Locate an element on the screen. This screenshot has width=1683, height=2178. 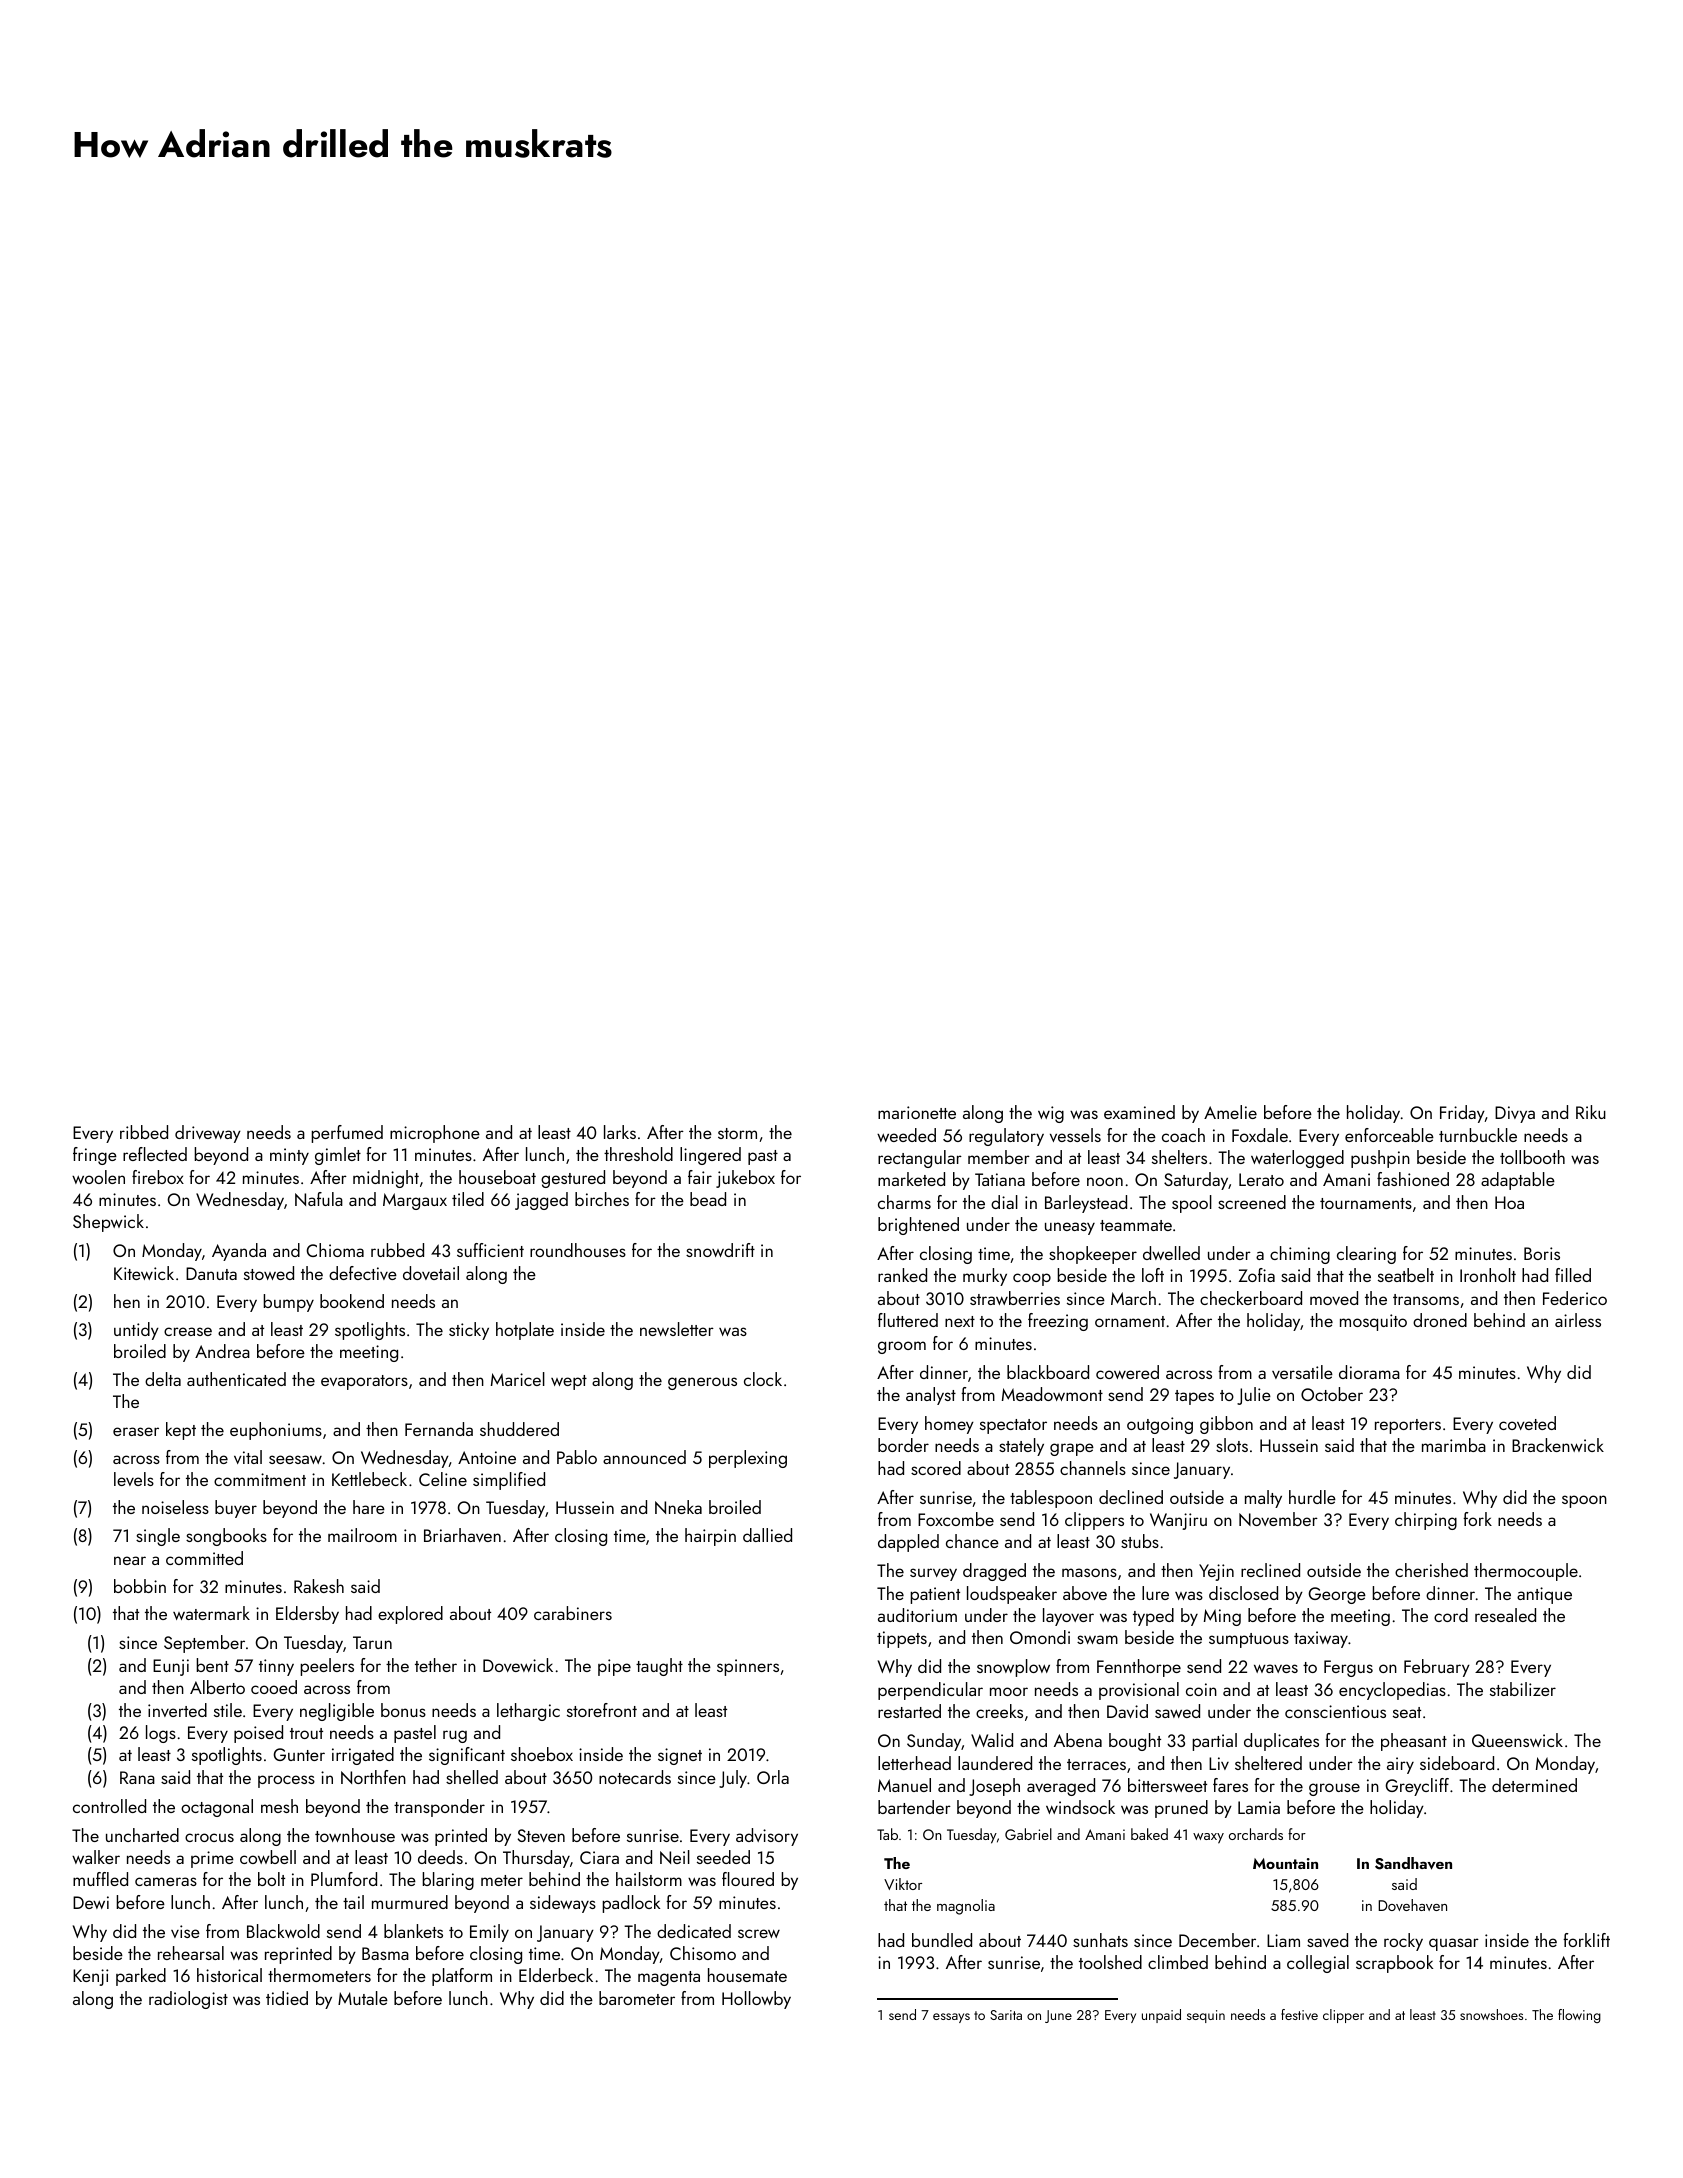
member is located at coordinates (999, 1157).
